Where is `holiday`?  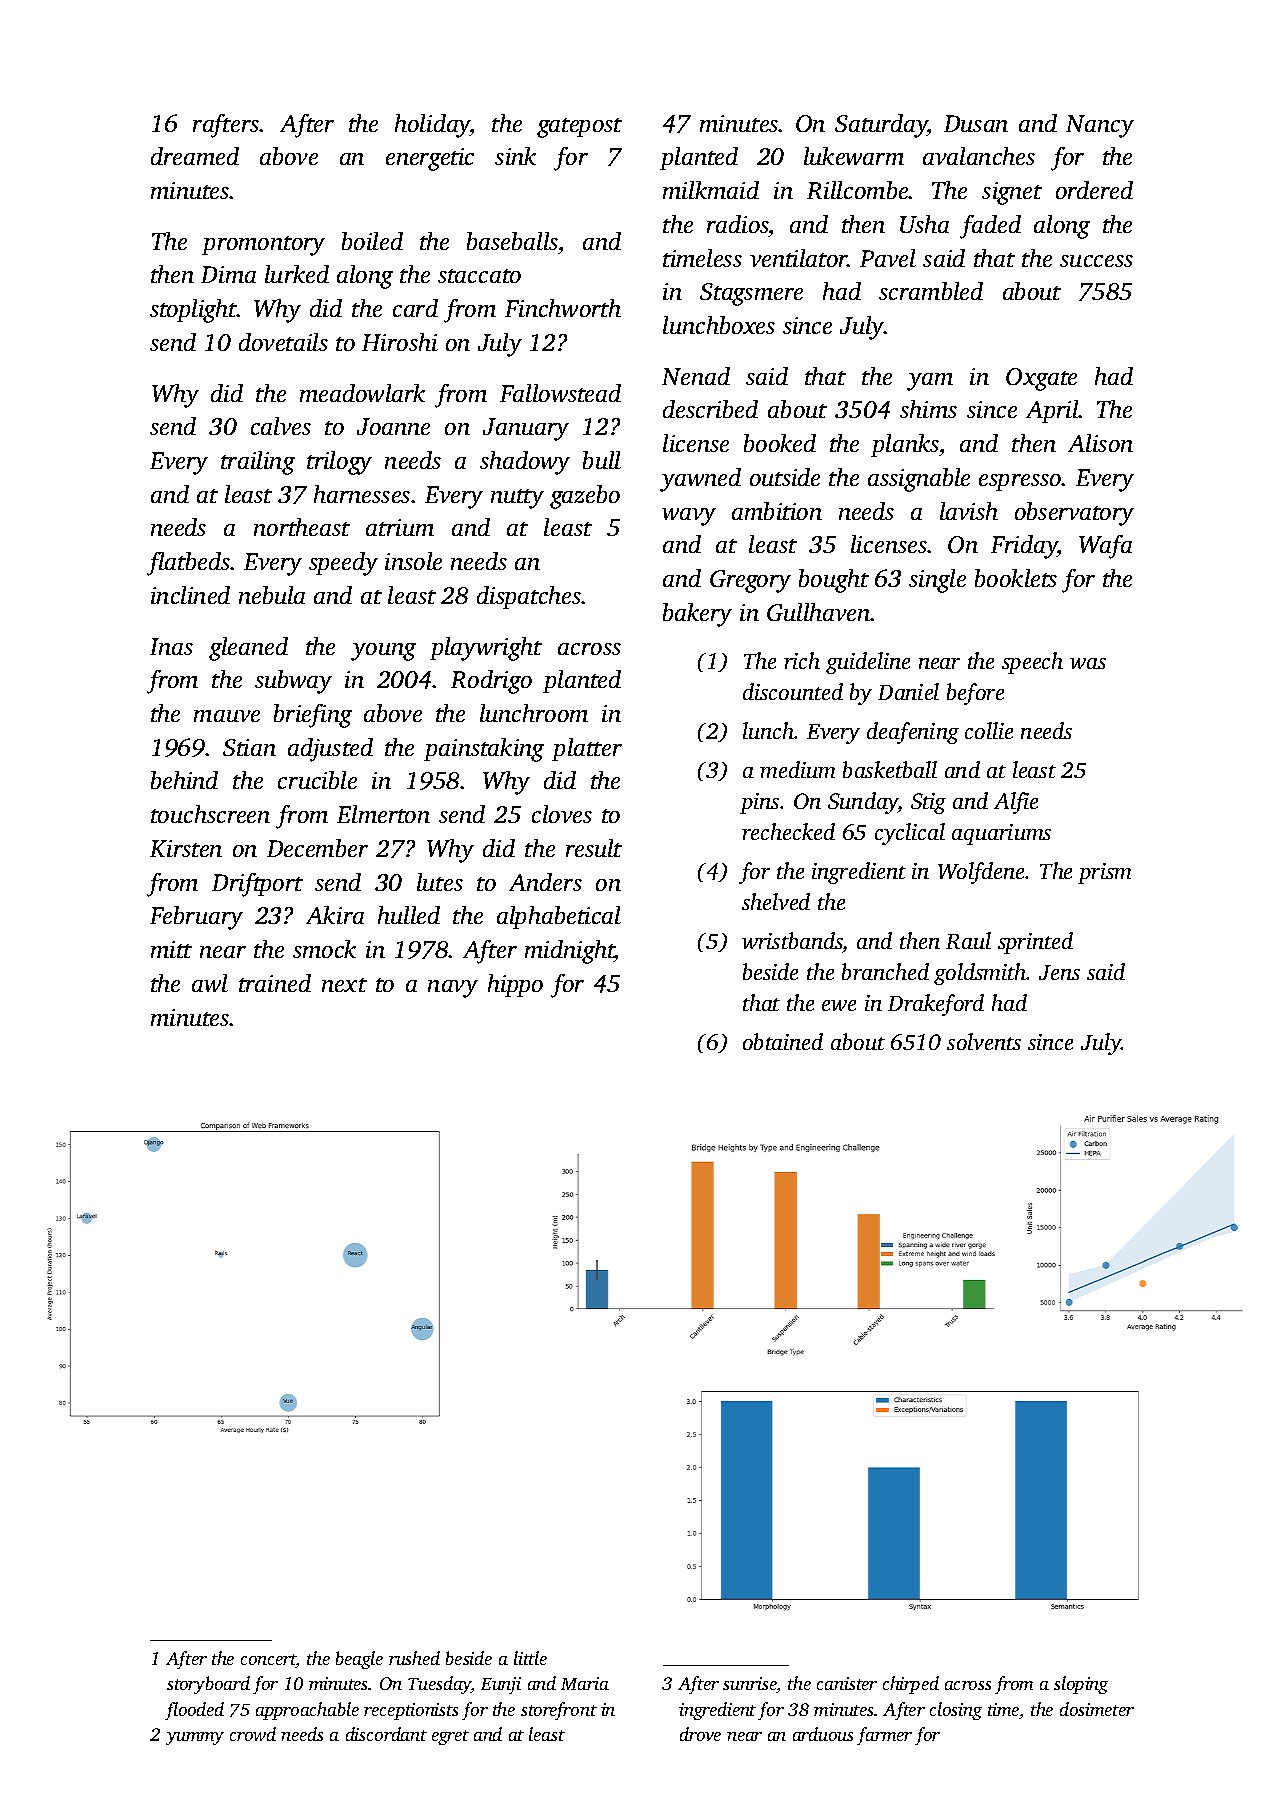 holiday is located at coordinates (432, 126).
